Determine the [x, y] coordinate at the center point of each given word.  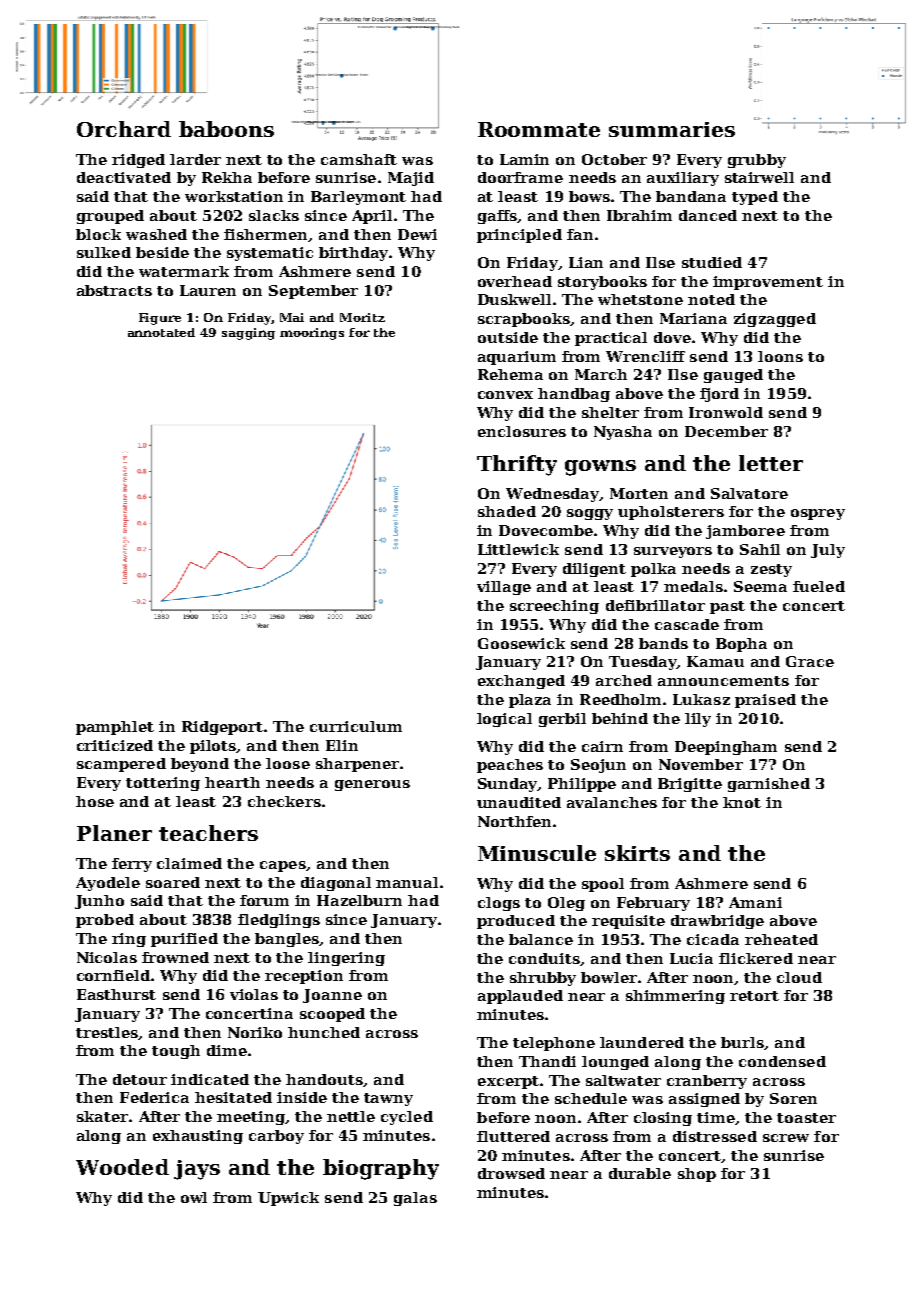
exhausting [198, 1137]
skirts [637, 853]
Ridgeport [222, 728]
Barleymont [358, 198]
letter [771, 463]
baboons [226, 129]
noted [711, 299]
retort [754, 996]
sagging [248, 334]
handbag [574, 395]
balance [541, 939]
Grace [810, 661]
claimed [189, 863]
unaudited [519, 802]
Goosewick [521, 643]
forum [264, 900]
